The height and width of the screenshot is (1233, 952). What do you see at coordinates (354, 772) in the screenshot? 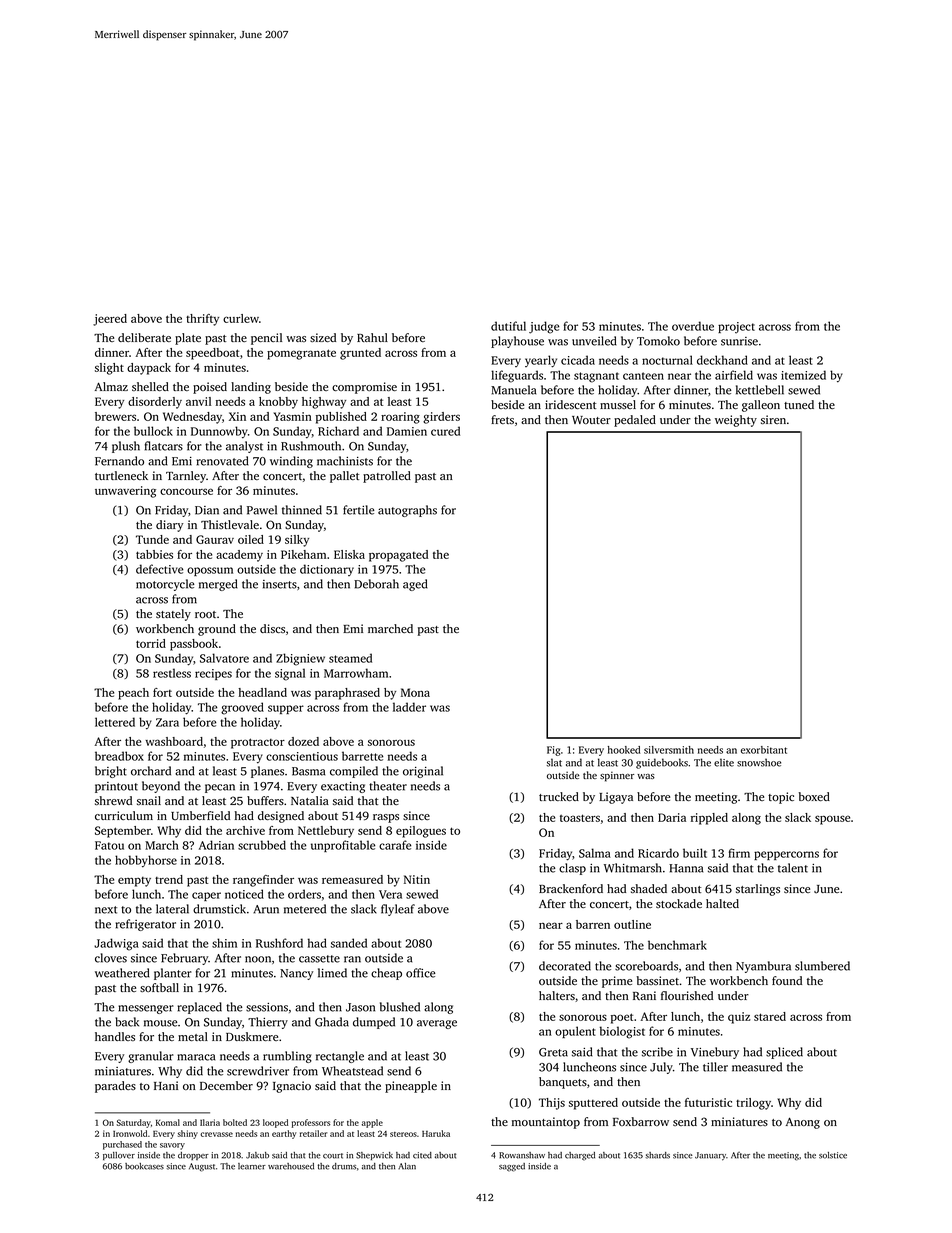
I see `compiled` at bounding box center [354, 772].
